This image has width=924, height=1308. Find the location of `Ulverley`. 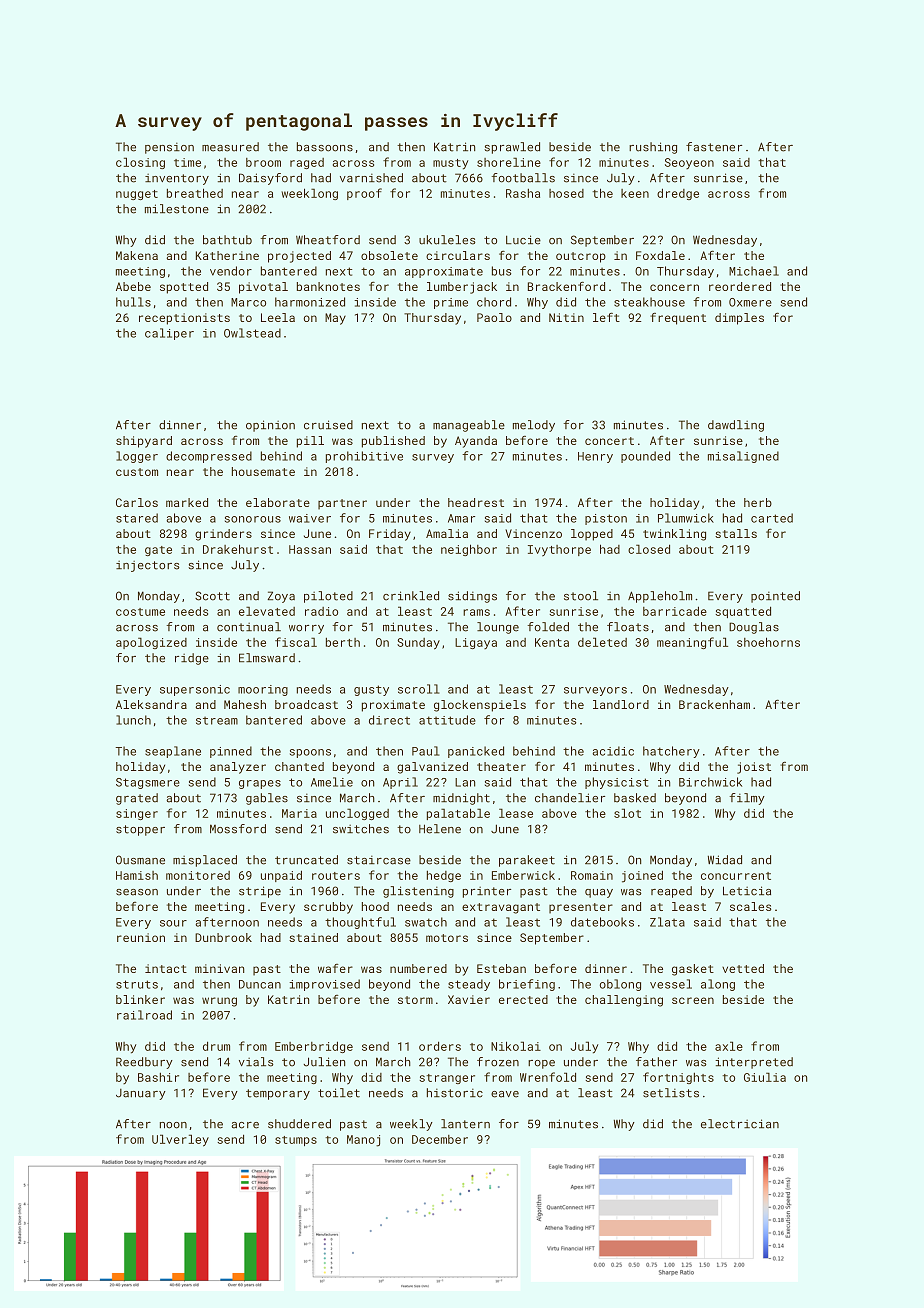

Ulverley is located at coordinates (180, 1140).
